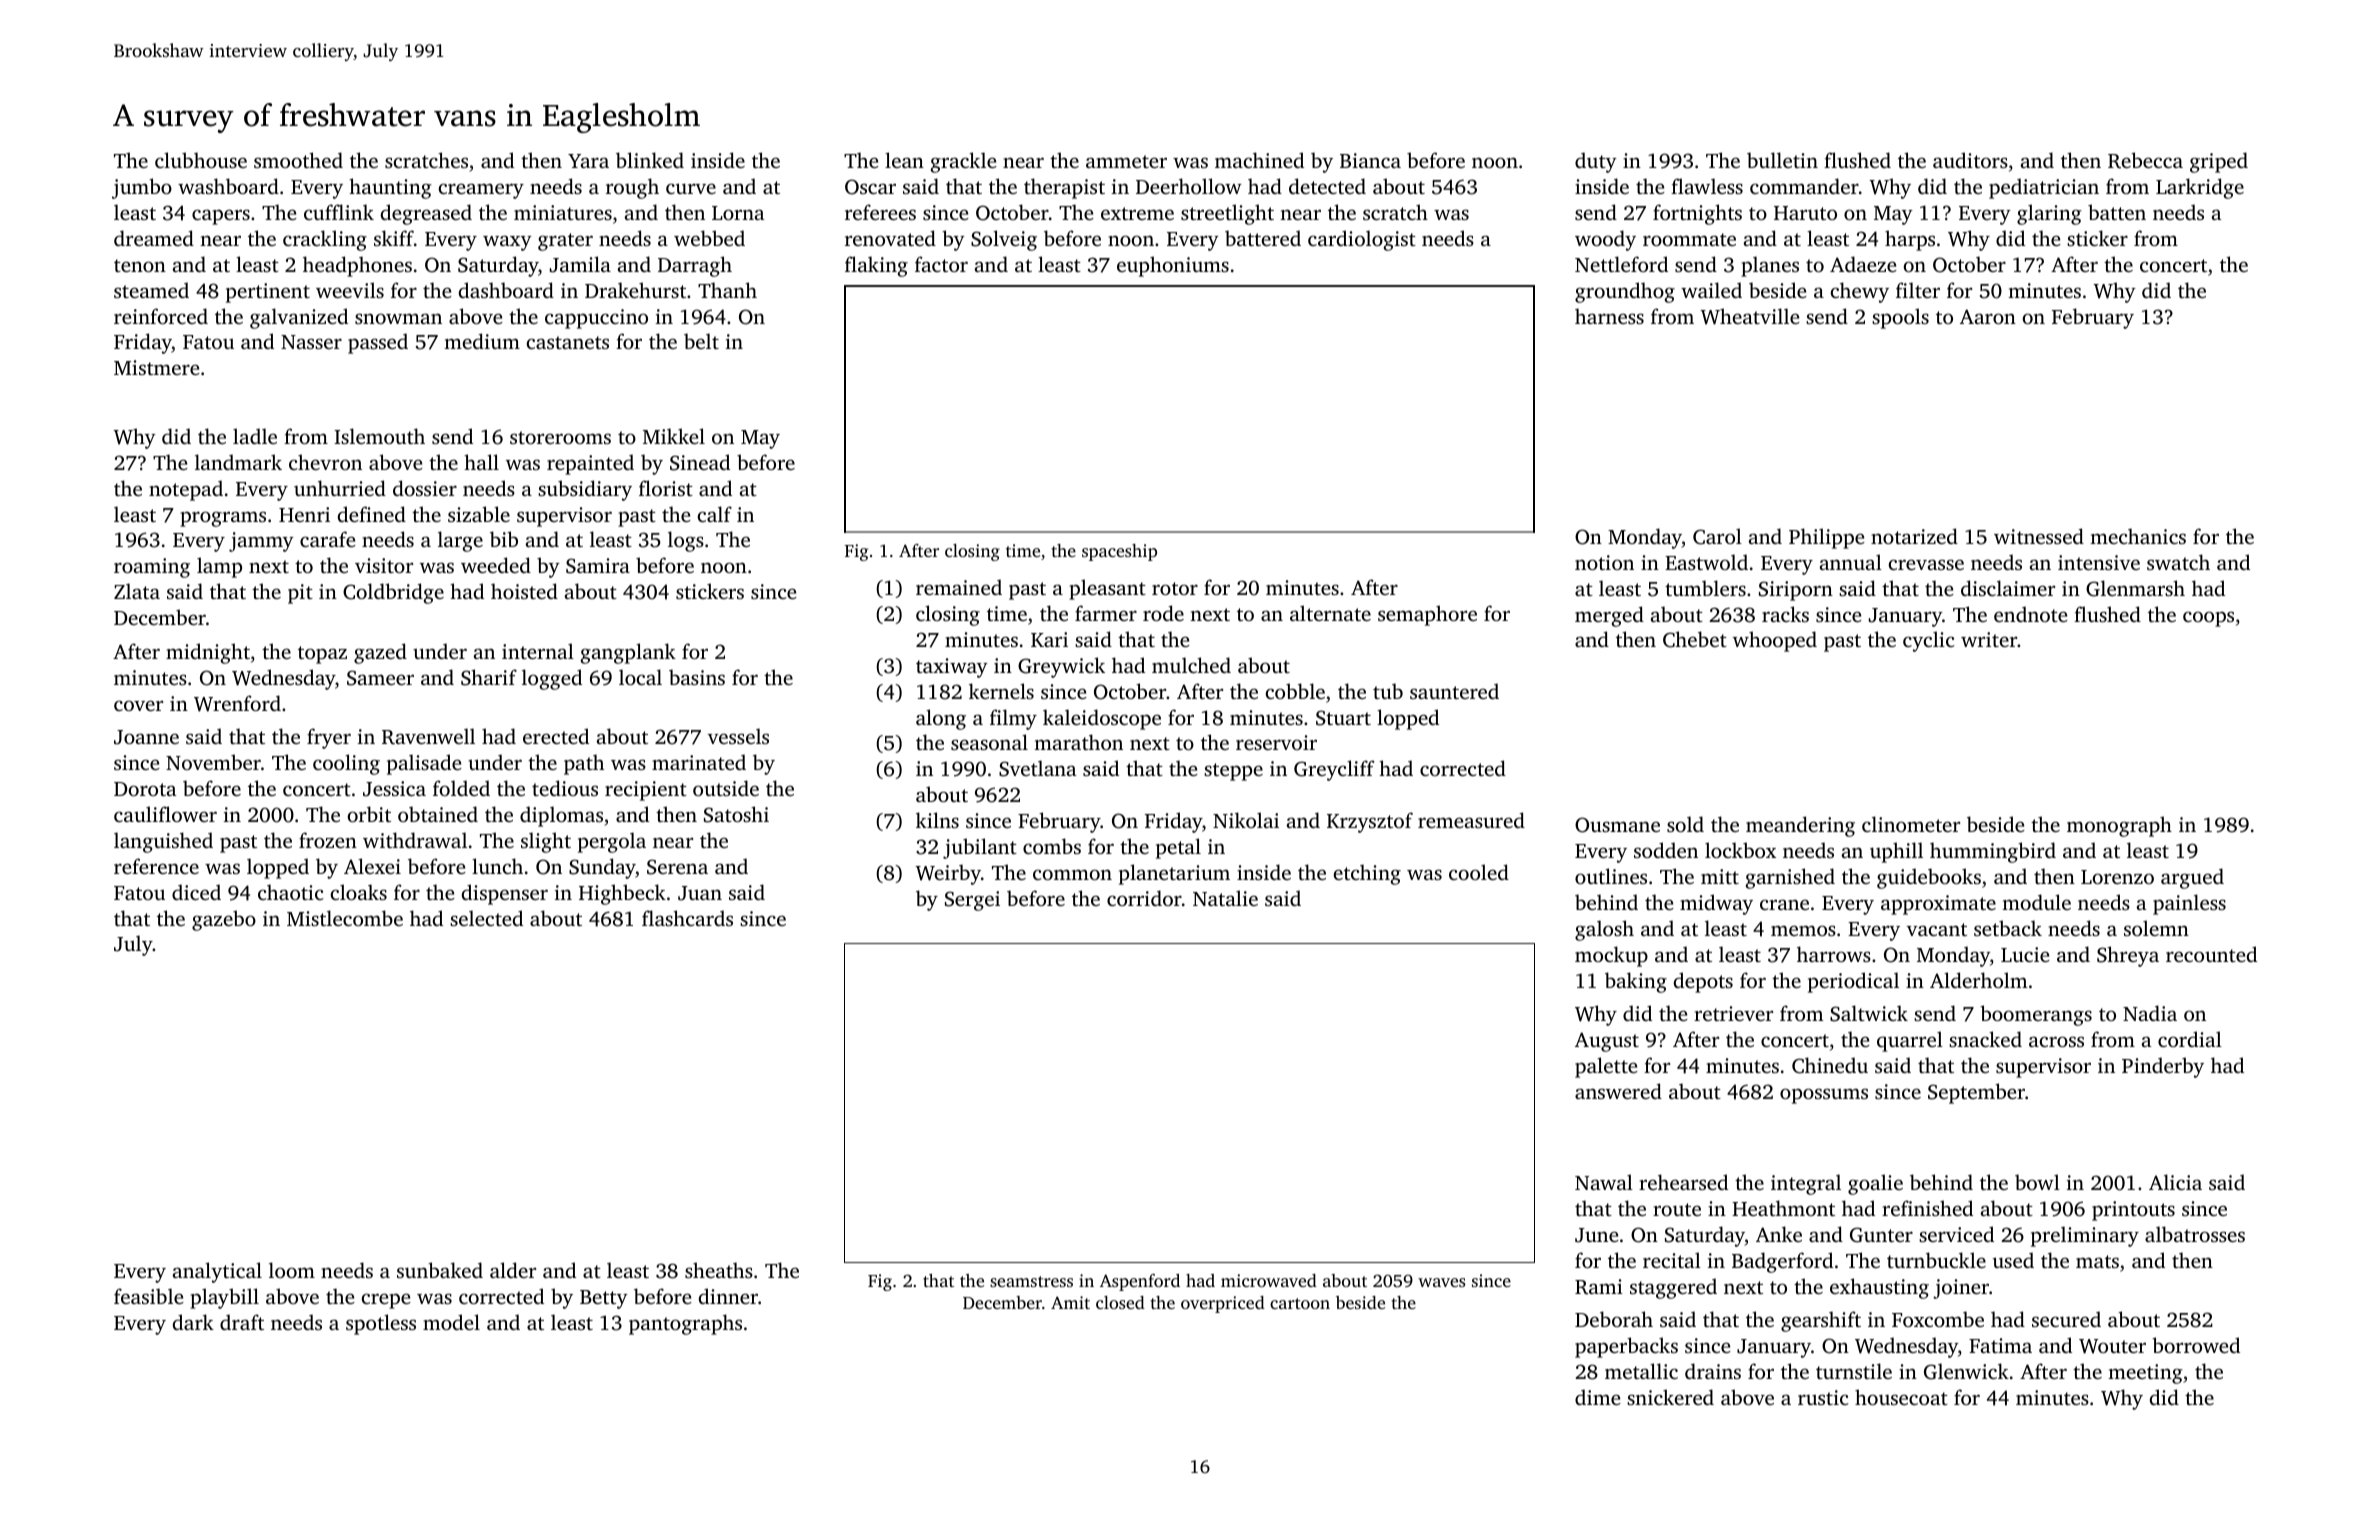 The height and width of the screenshot is (1539, 2379). I want to click on capers, so click(221, 217).
